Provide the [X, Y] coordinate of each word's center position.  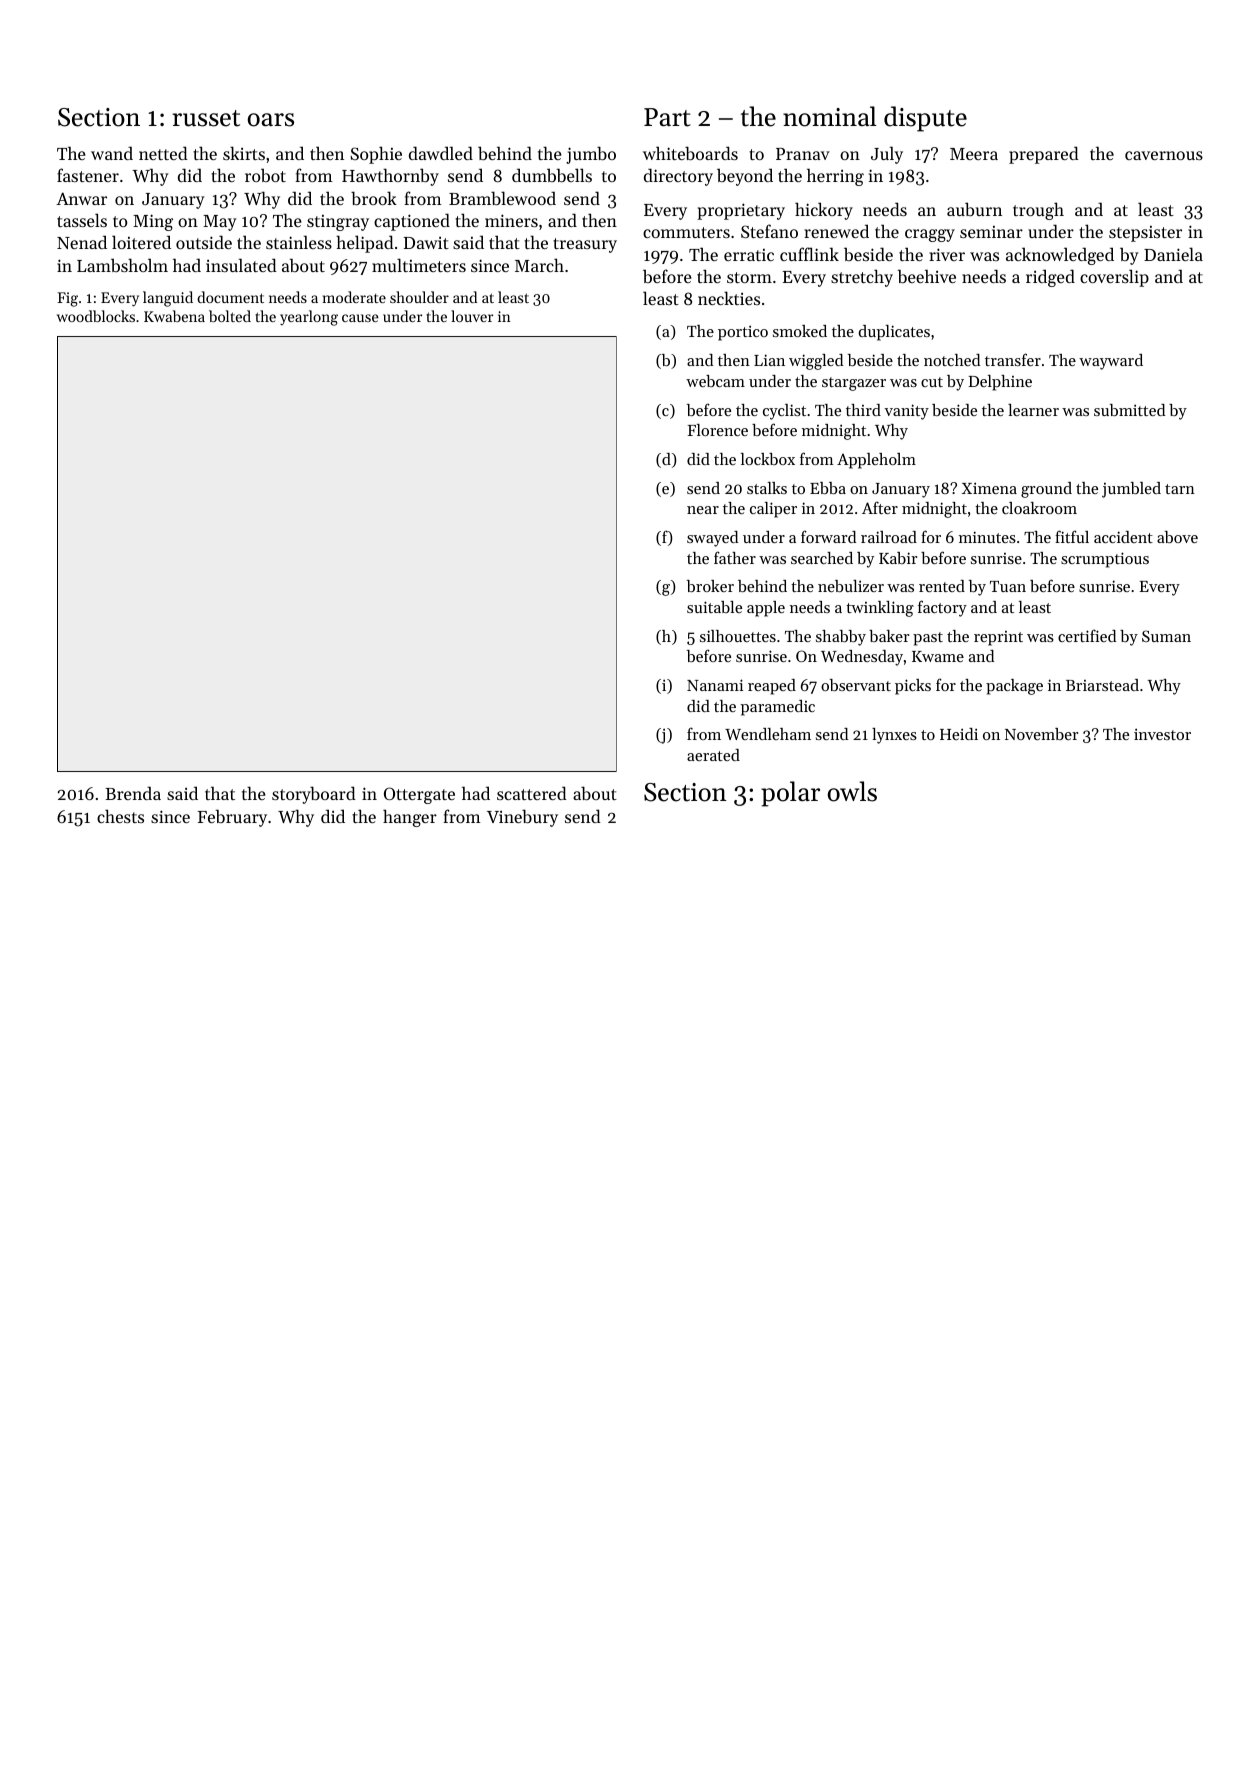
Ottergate [419, 795]
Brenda [133, 793]
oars [271, 120]
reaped [772, 687]
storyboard [314, 795]
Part [667, 117]
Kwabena [174, 316]
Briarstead [1102, 685]
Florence [717, 430]
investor [1162, 734]
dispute [925, 119]
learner [1033, 410]
